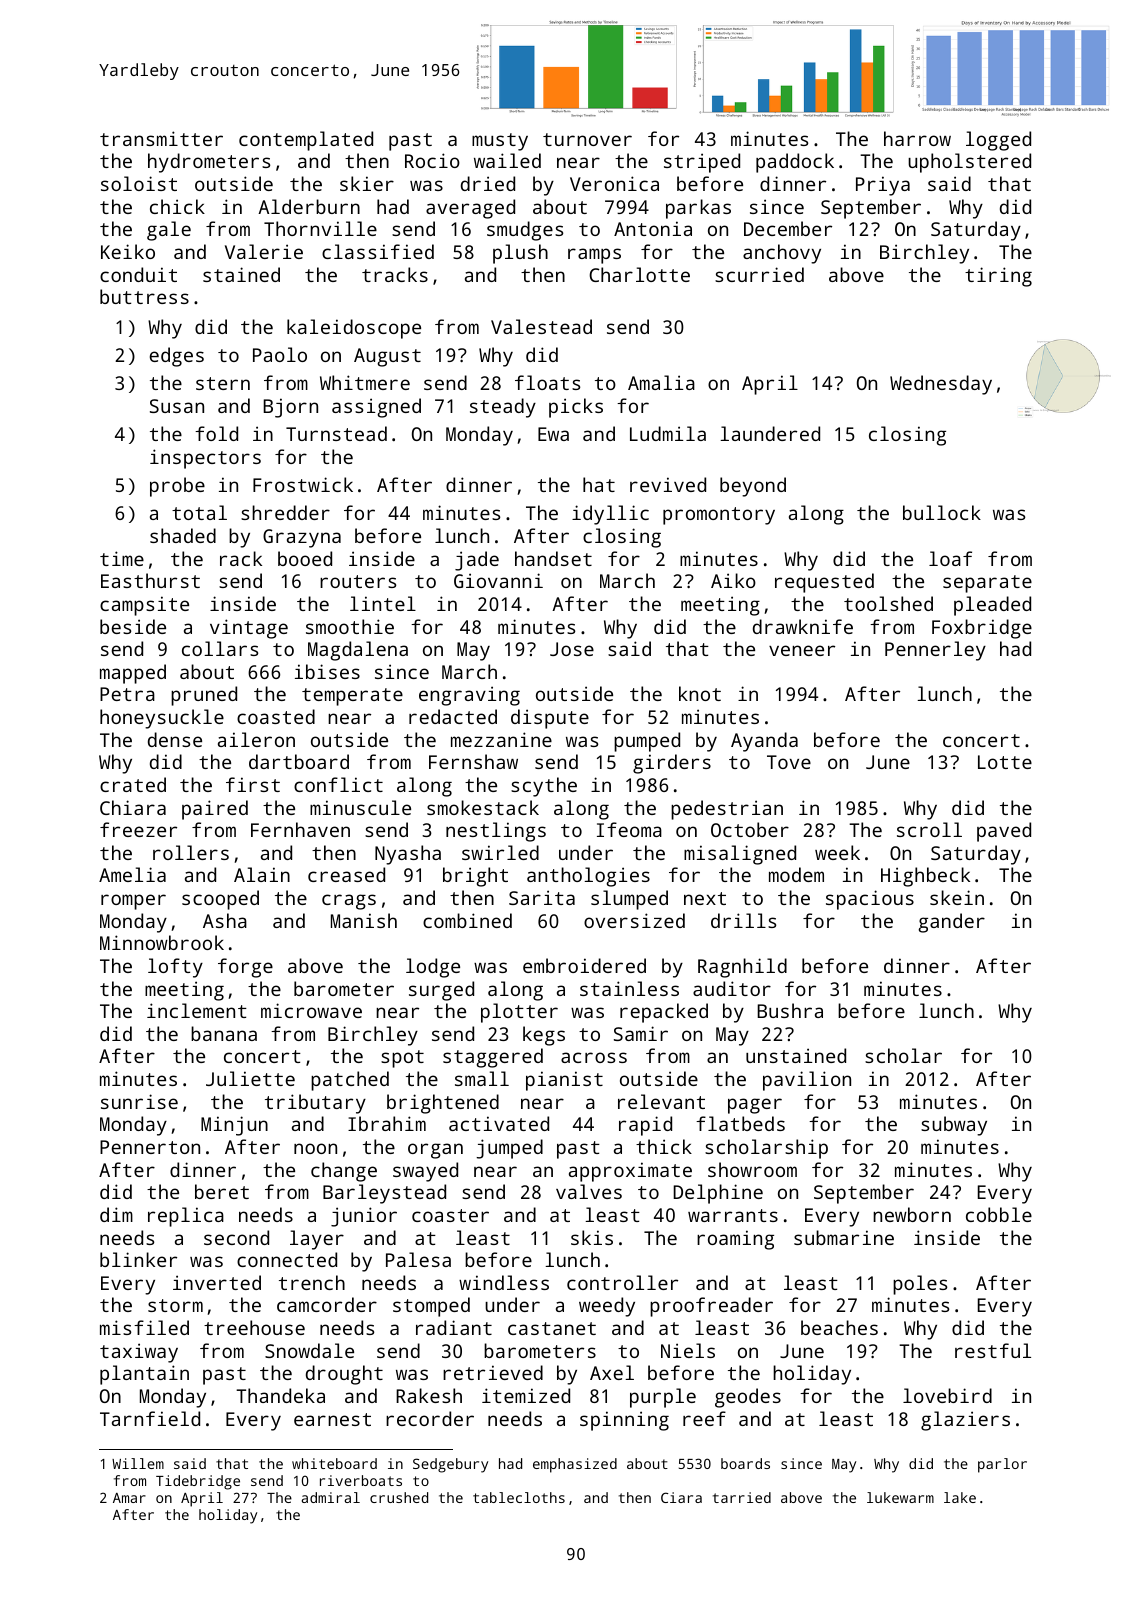  I want to click on rapid, so click(645, 1126).
